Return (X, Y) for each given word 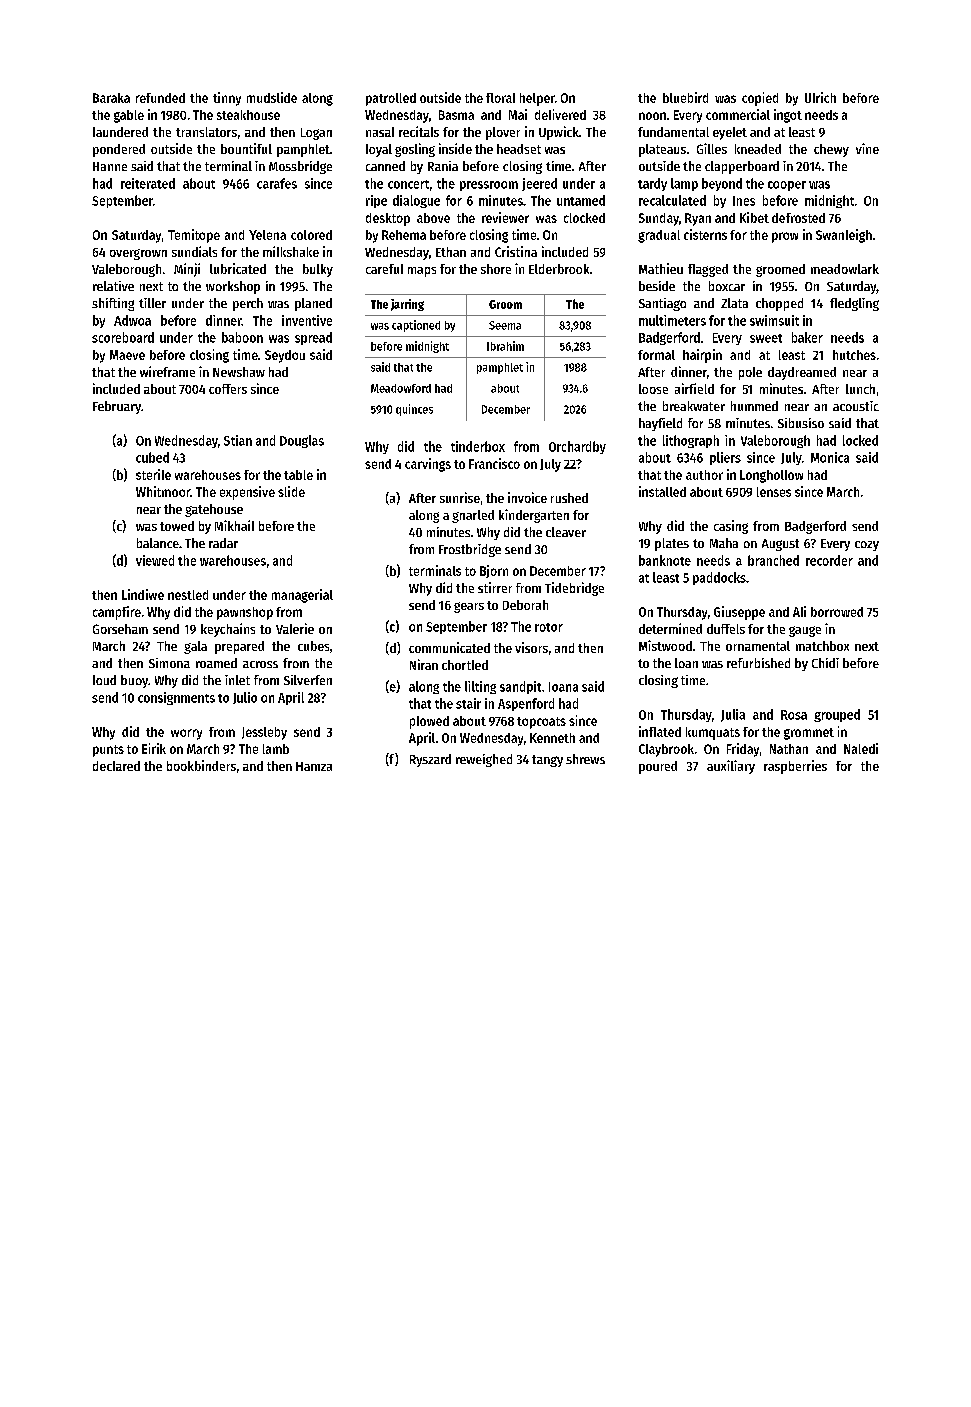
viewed (155, 560)
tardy (652, 184)
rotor (549, 627)
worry (186, 734)
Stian (238, 440)
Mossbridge (300, 167)
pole (750, 373)
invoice (527, 497)
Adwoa (132, 320)
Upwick (559, 133)
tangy (547, 761)
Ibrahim (505, 346)
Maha (724, 543)
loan (686, 663)
